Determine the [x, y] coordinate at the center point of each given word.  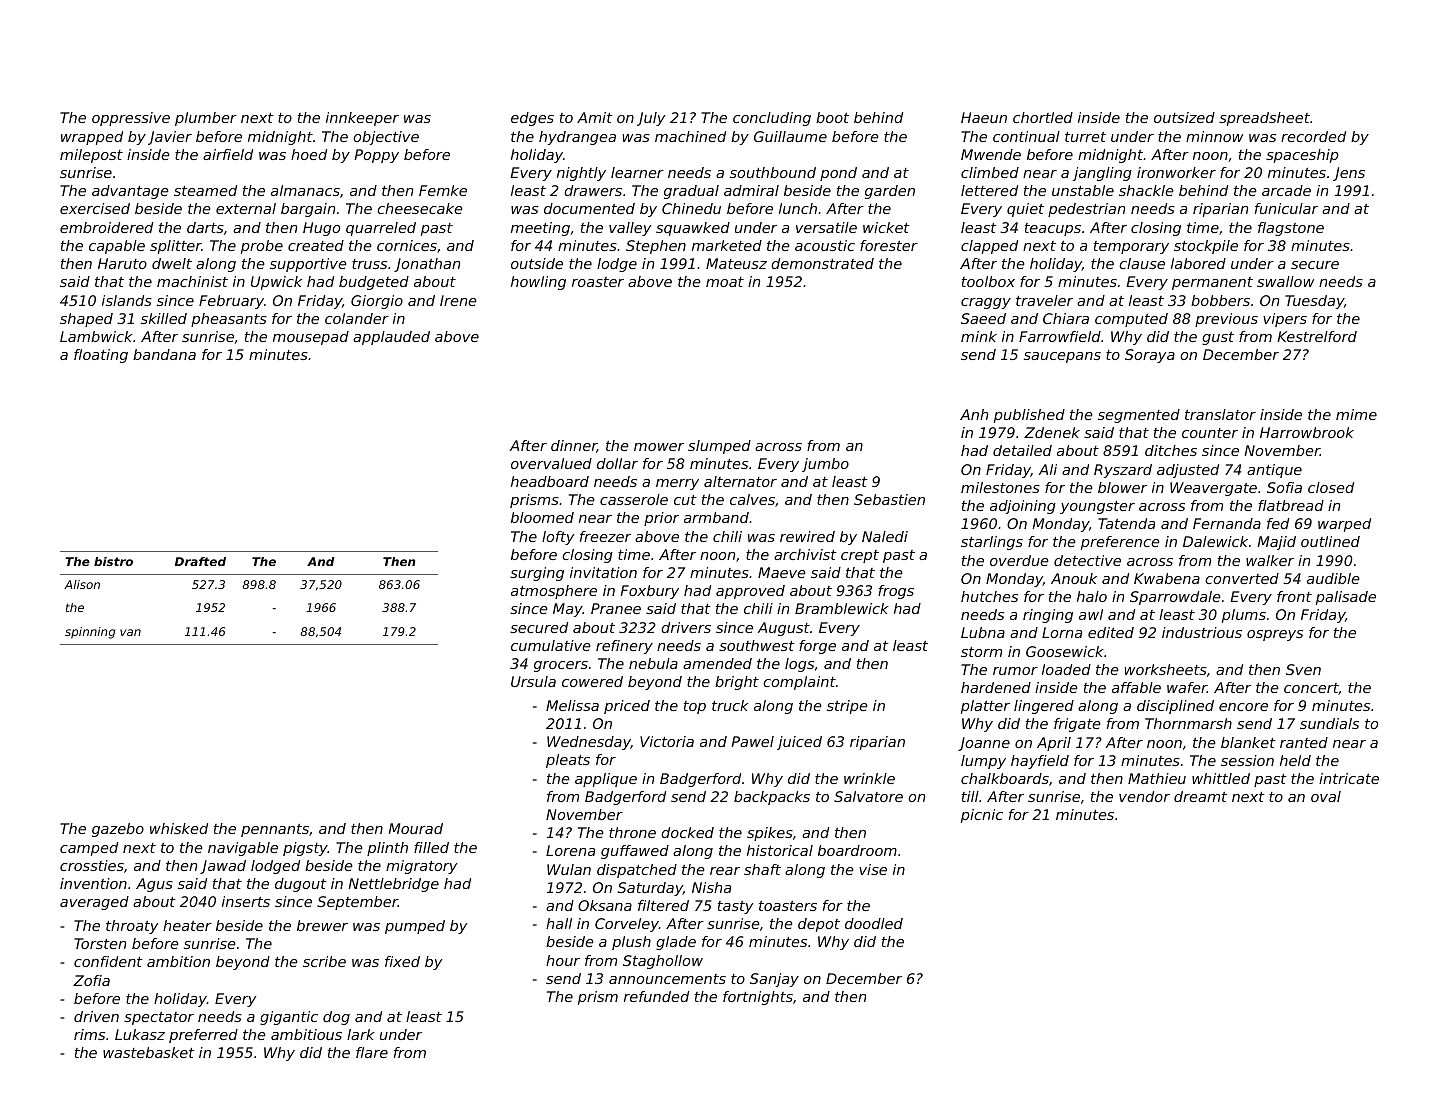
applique [606, 780]
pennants [275, 830]
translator [1220, 414]
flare [372, 1052]
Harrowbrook [1307, 432]
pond [838, 174]
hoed [309, 154]
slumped [719, 447]
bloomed [542, 517]
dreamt [1200, 796]
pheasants [229, 320]
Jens [1349, 174]
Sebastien [889, 499]
